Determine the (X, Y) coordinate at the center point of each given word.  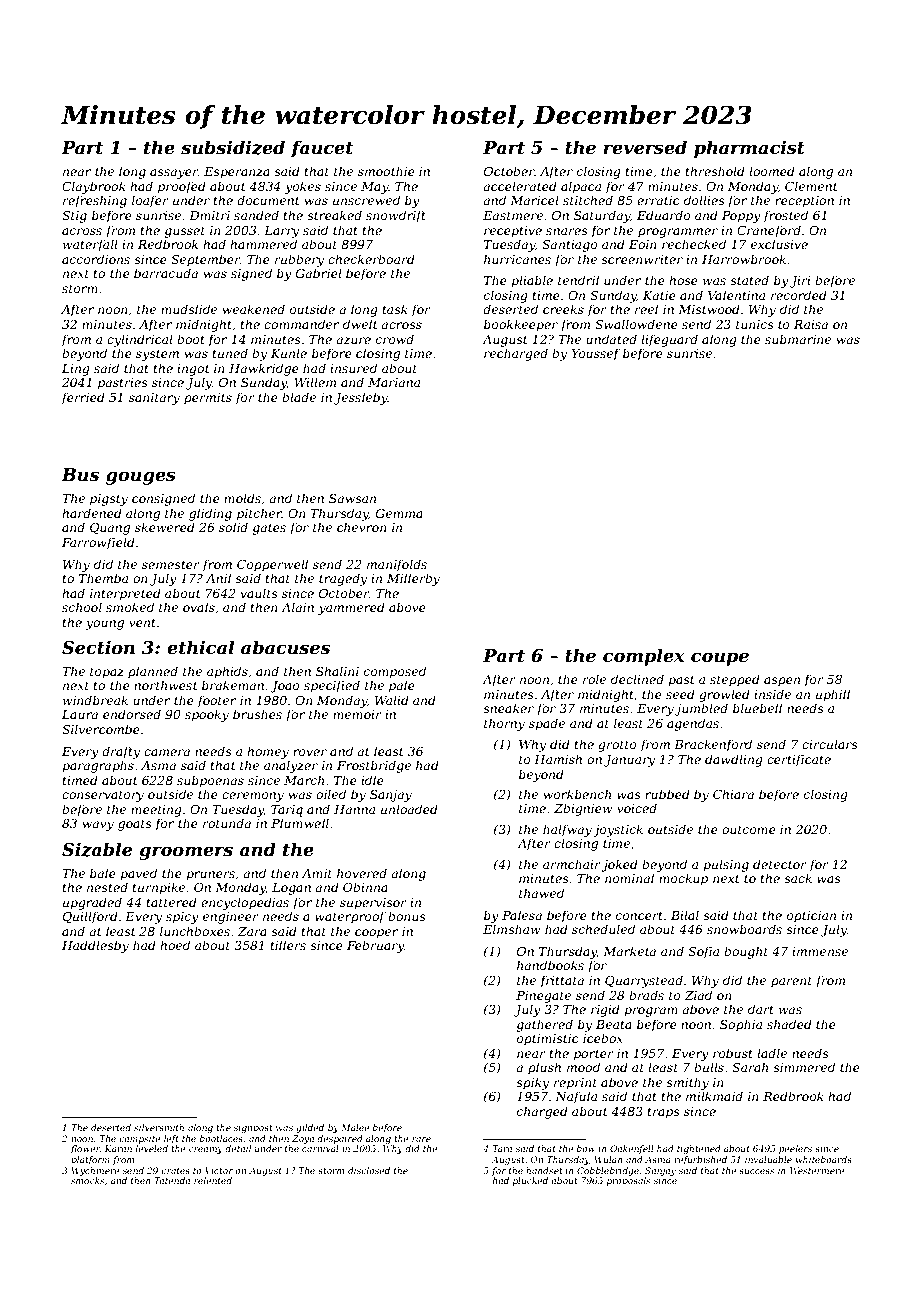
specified (332, 686)
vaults (259, 593)
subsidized (233, 147)
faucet (322, 149)
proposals (628, 1181)
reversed (645, 147)
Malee (355, 1127)
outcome (749, 829)
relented (213, 1180)
